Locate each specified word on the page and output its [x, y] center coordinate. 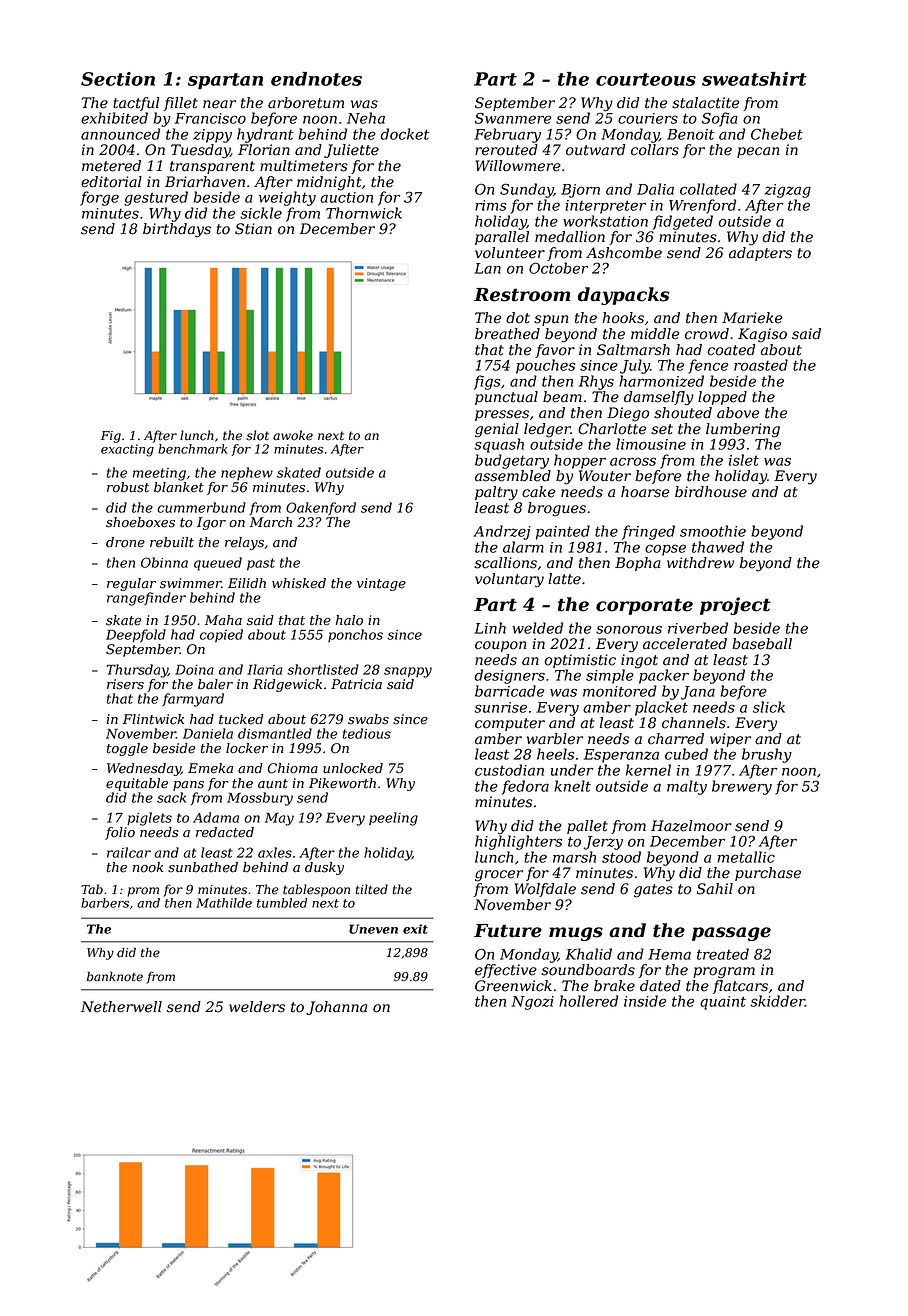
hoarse [645, 492]
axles [275, 852]
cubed [686, 754]
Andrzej [502, 532]
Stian [253, 229]
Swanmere [513, 118]
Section [118, 79]
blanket [179, 487]
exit [415, 929]
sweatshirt [754, 79]
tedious [367, 733]
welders [257, 1007]
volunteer [510, 253]
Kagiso [762, 335]
